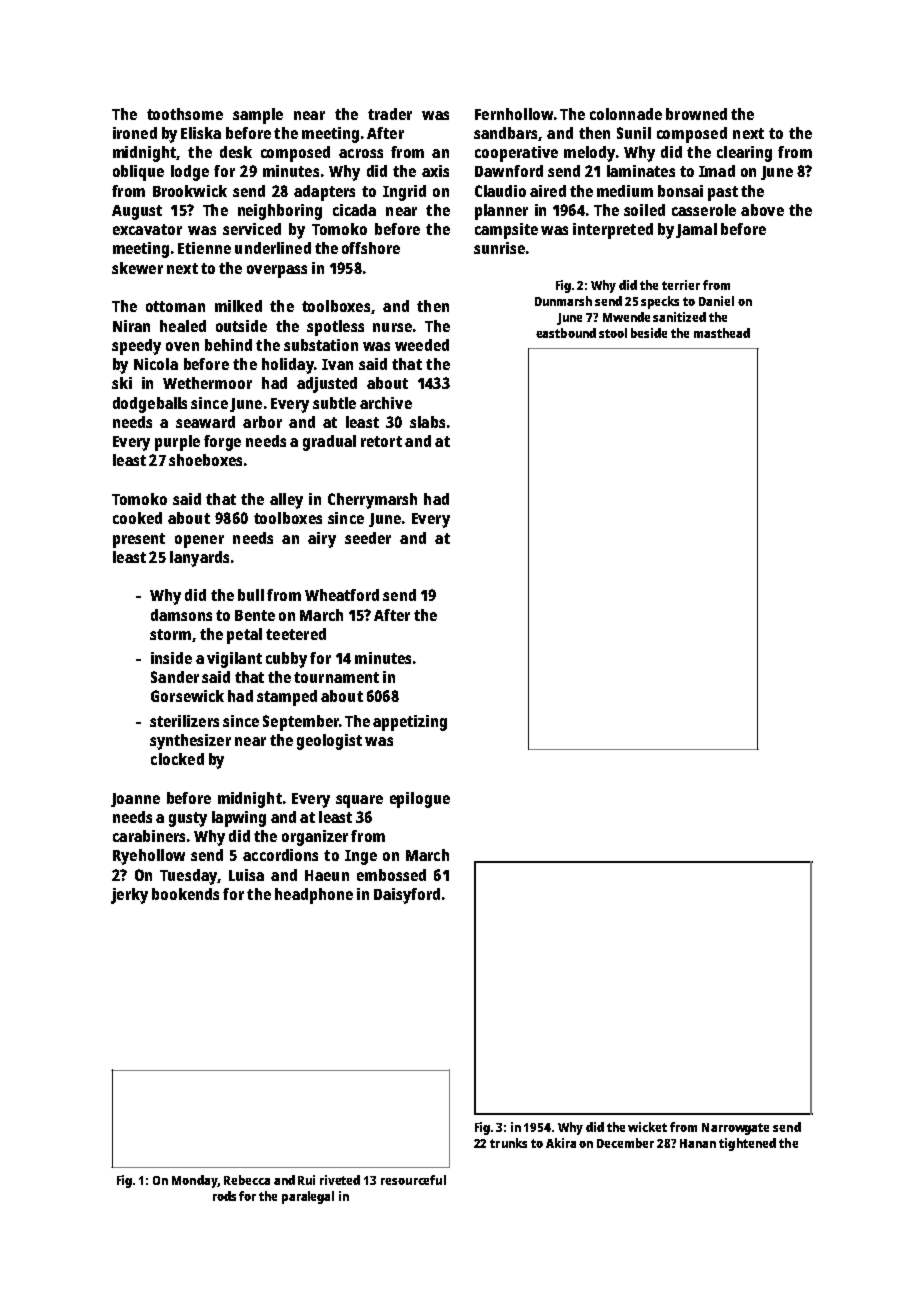 The height and width of the page is (1308, 924). Describe the element at coordinates (427, 422) in the page. I see `slabs` at that location.
